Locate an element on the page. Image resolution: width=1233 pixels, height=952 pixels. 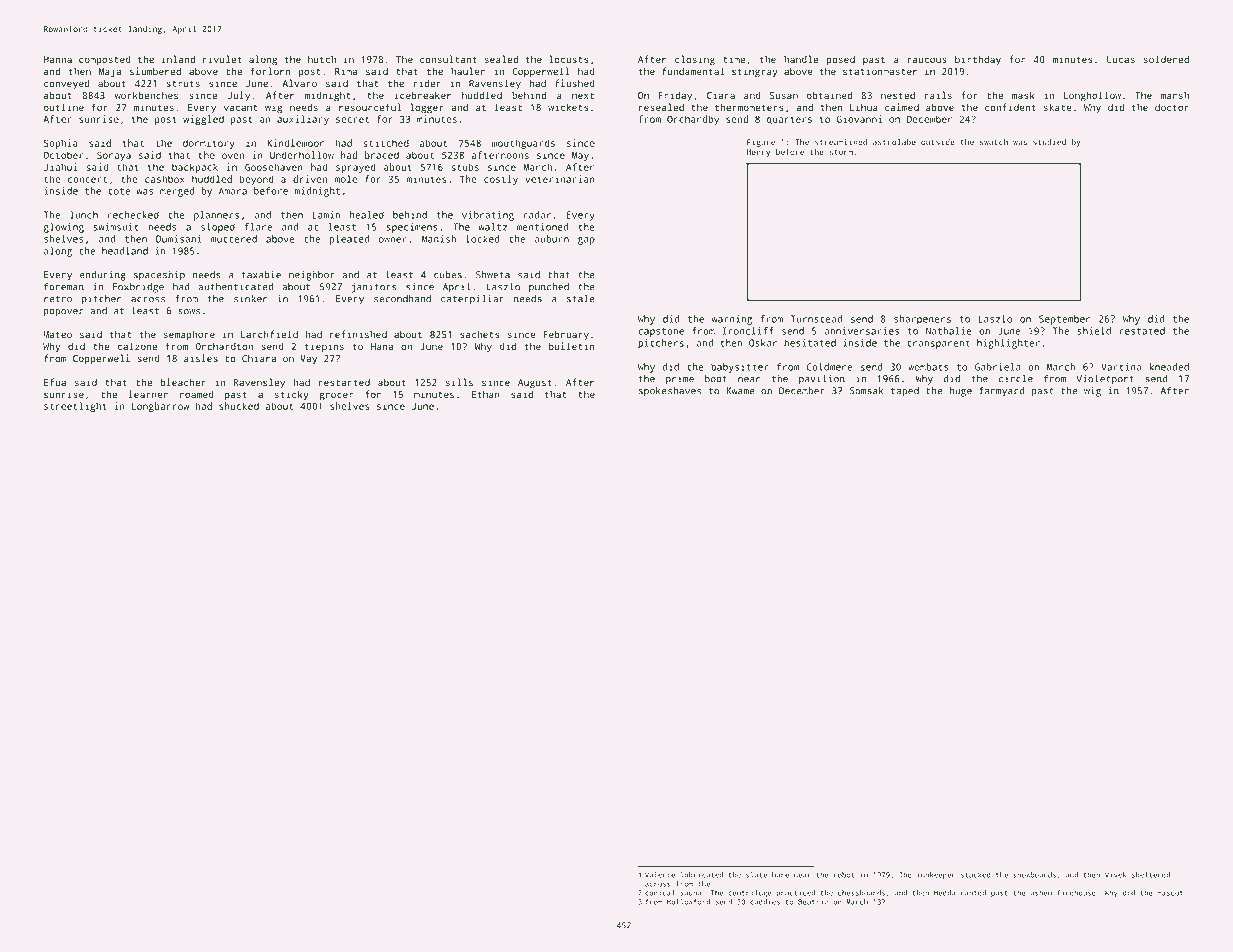
kneaded is located at coordinates (1169, 367).
